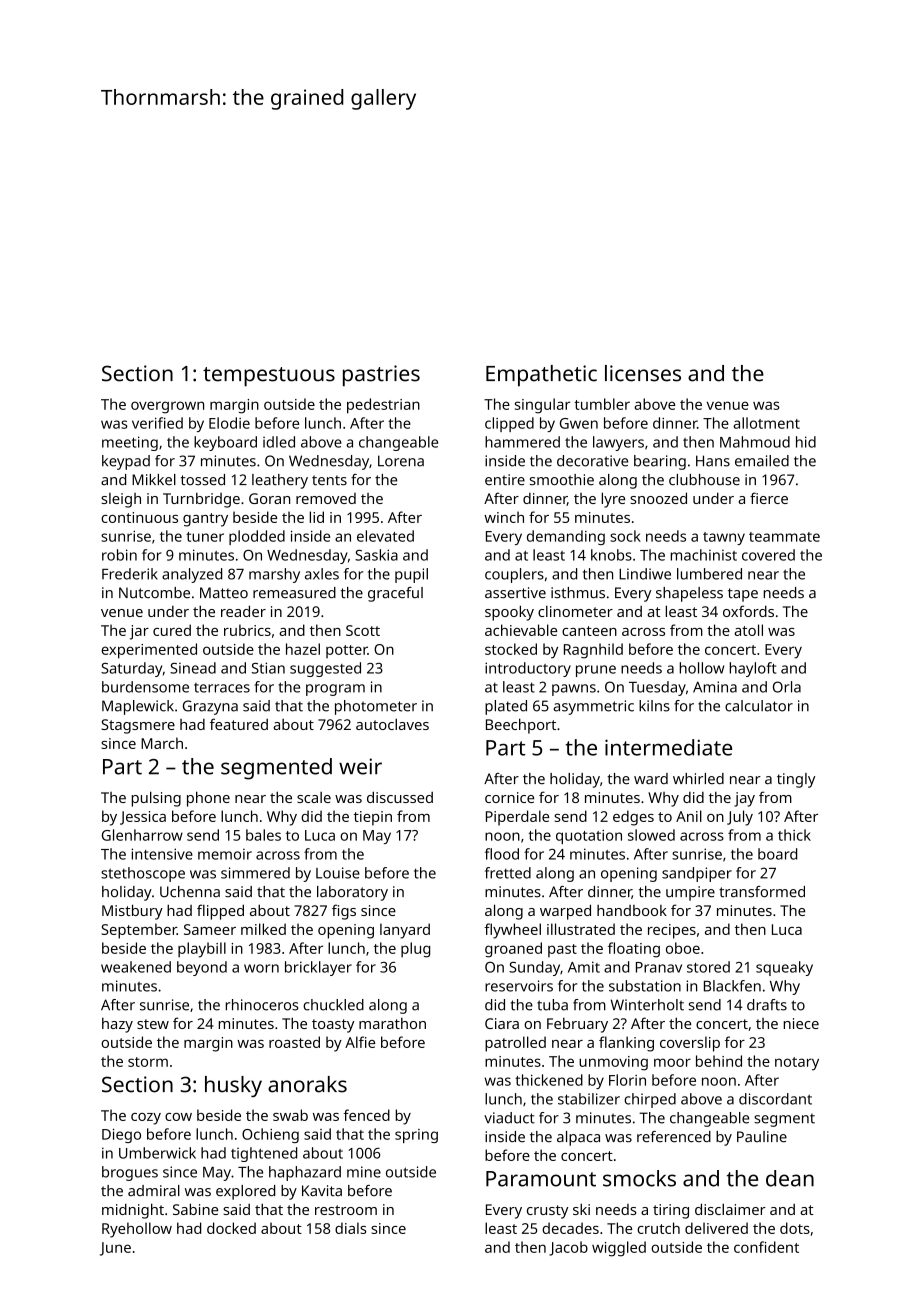 The image size is (924, 1314). Describe the element at coordinates (264, 1154) in the screenshot. I see `tightened` at that location.
